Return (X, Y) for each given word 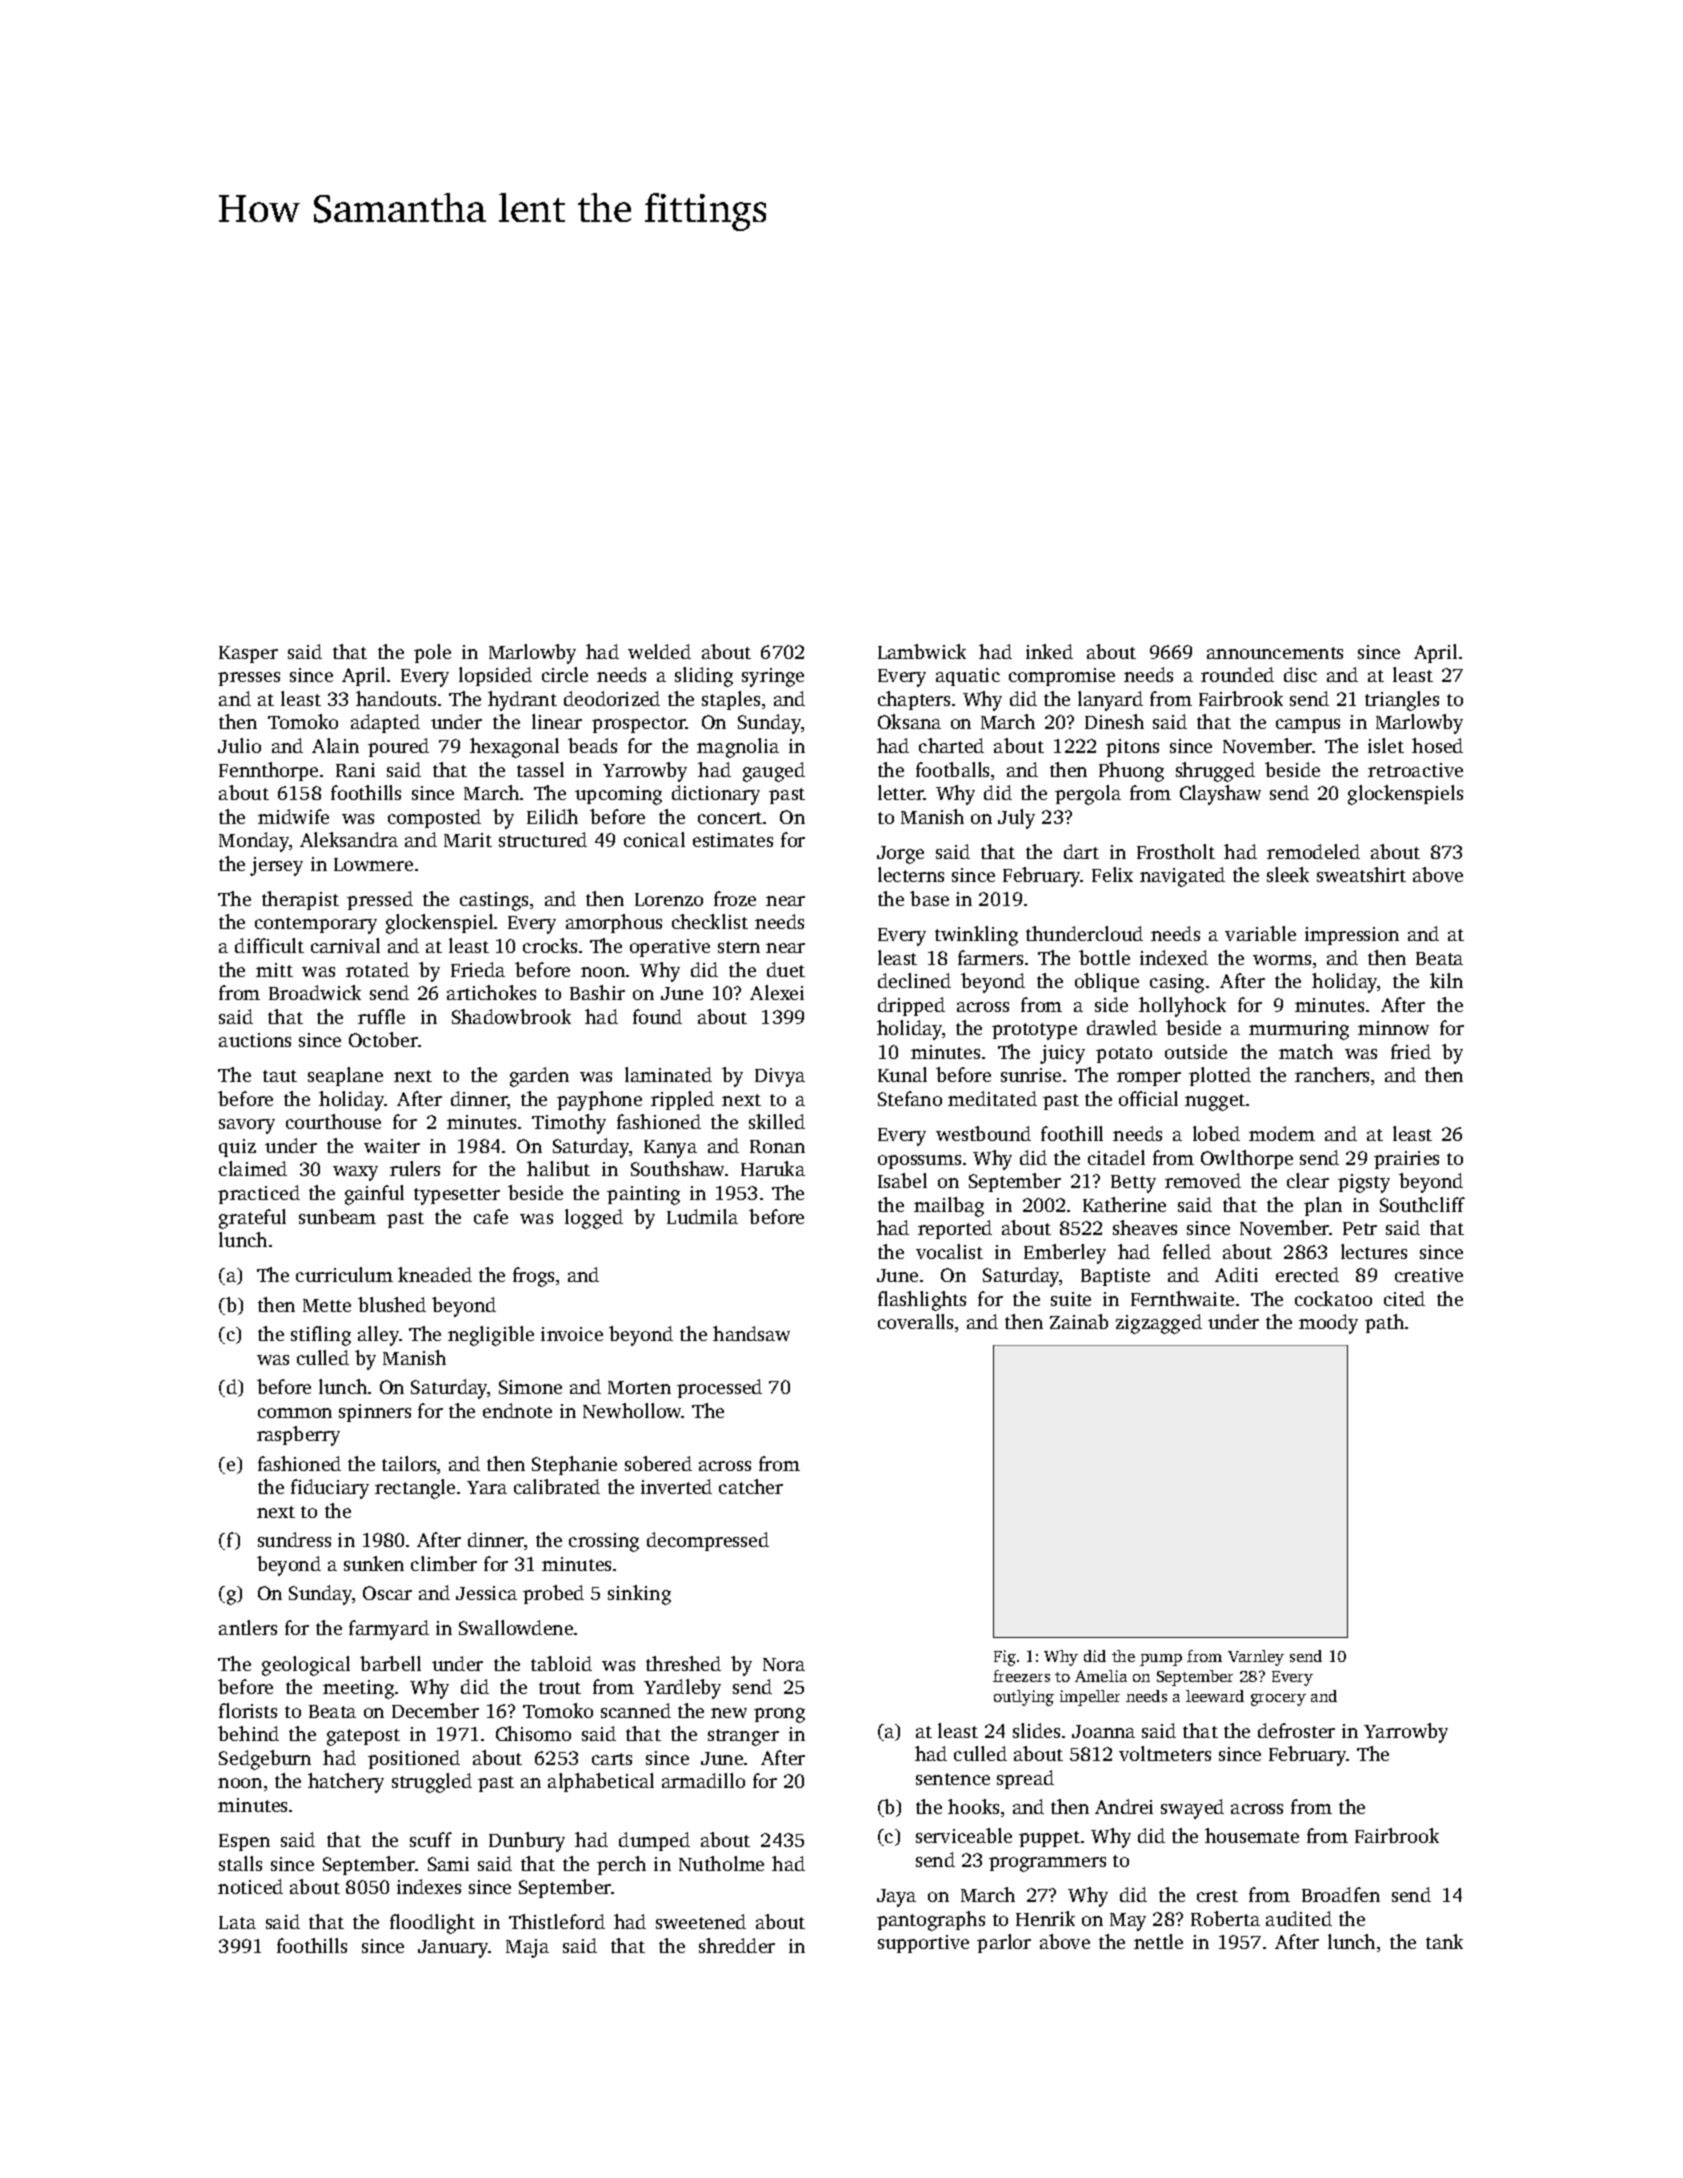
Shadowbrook (511, 1016)
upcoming (618, 795)
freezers (1021, 1676)
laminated (668, 1074)
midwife (293, 816)
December (435, 1710)
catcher (751, 1486)
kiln (1446, 980)
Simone (530, 1387)
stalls (240, 1863)
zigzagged (1159, 1324)
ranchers (1332, 1074)
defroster (1296, 1730)
